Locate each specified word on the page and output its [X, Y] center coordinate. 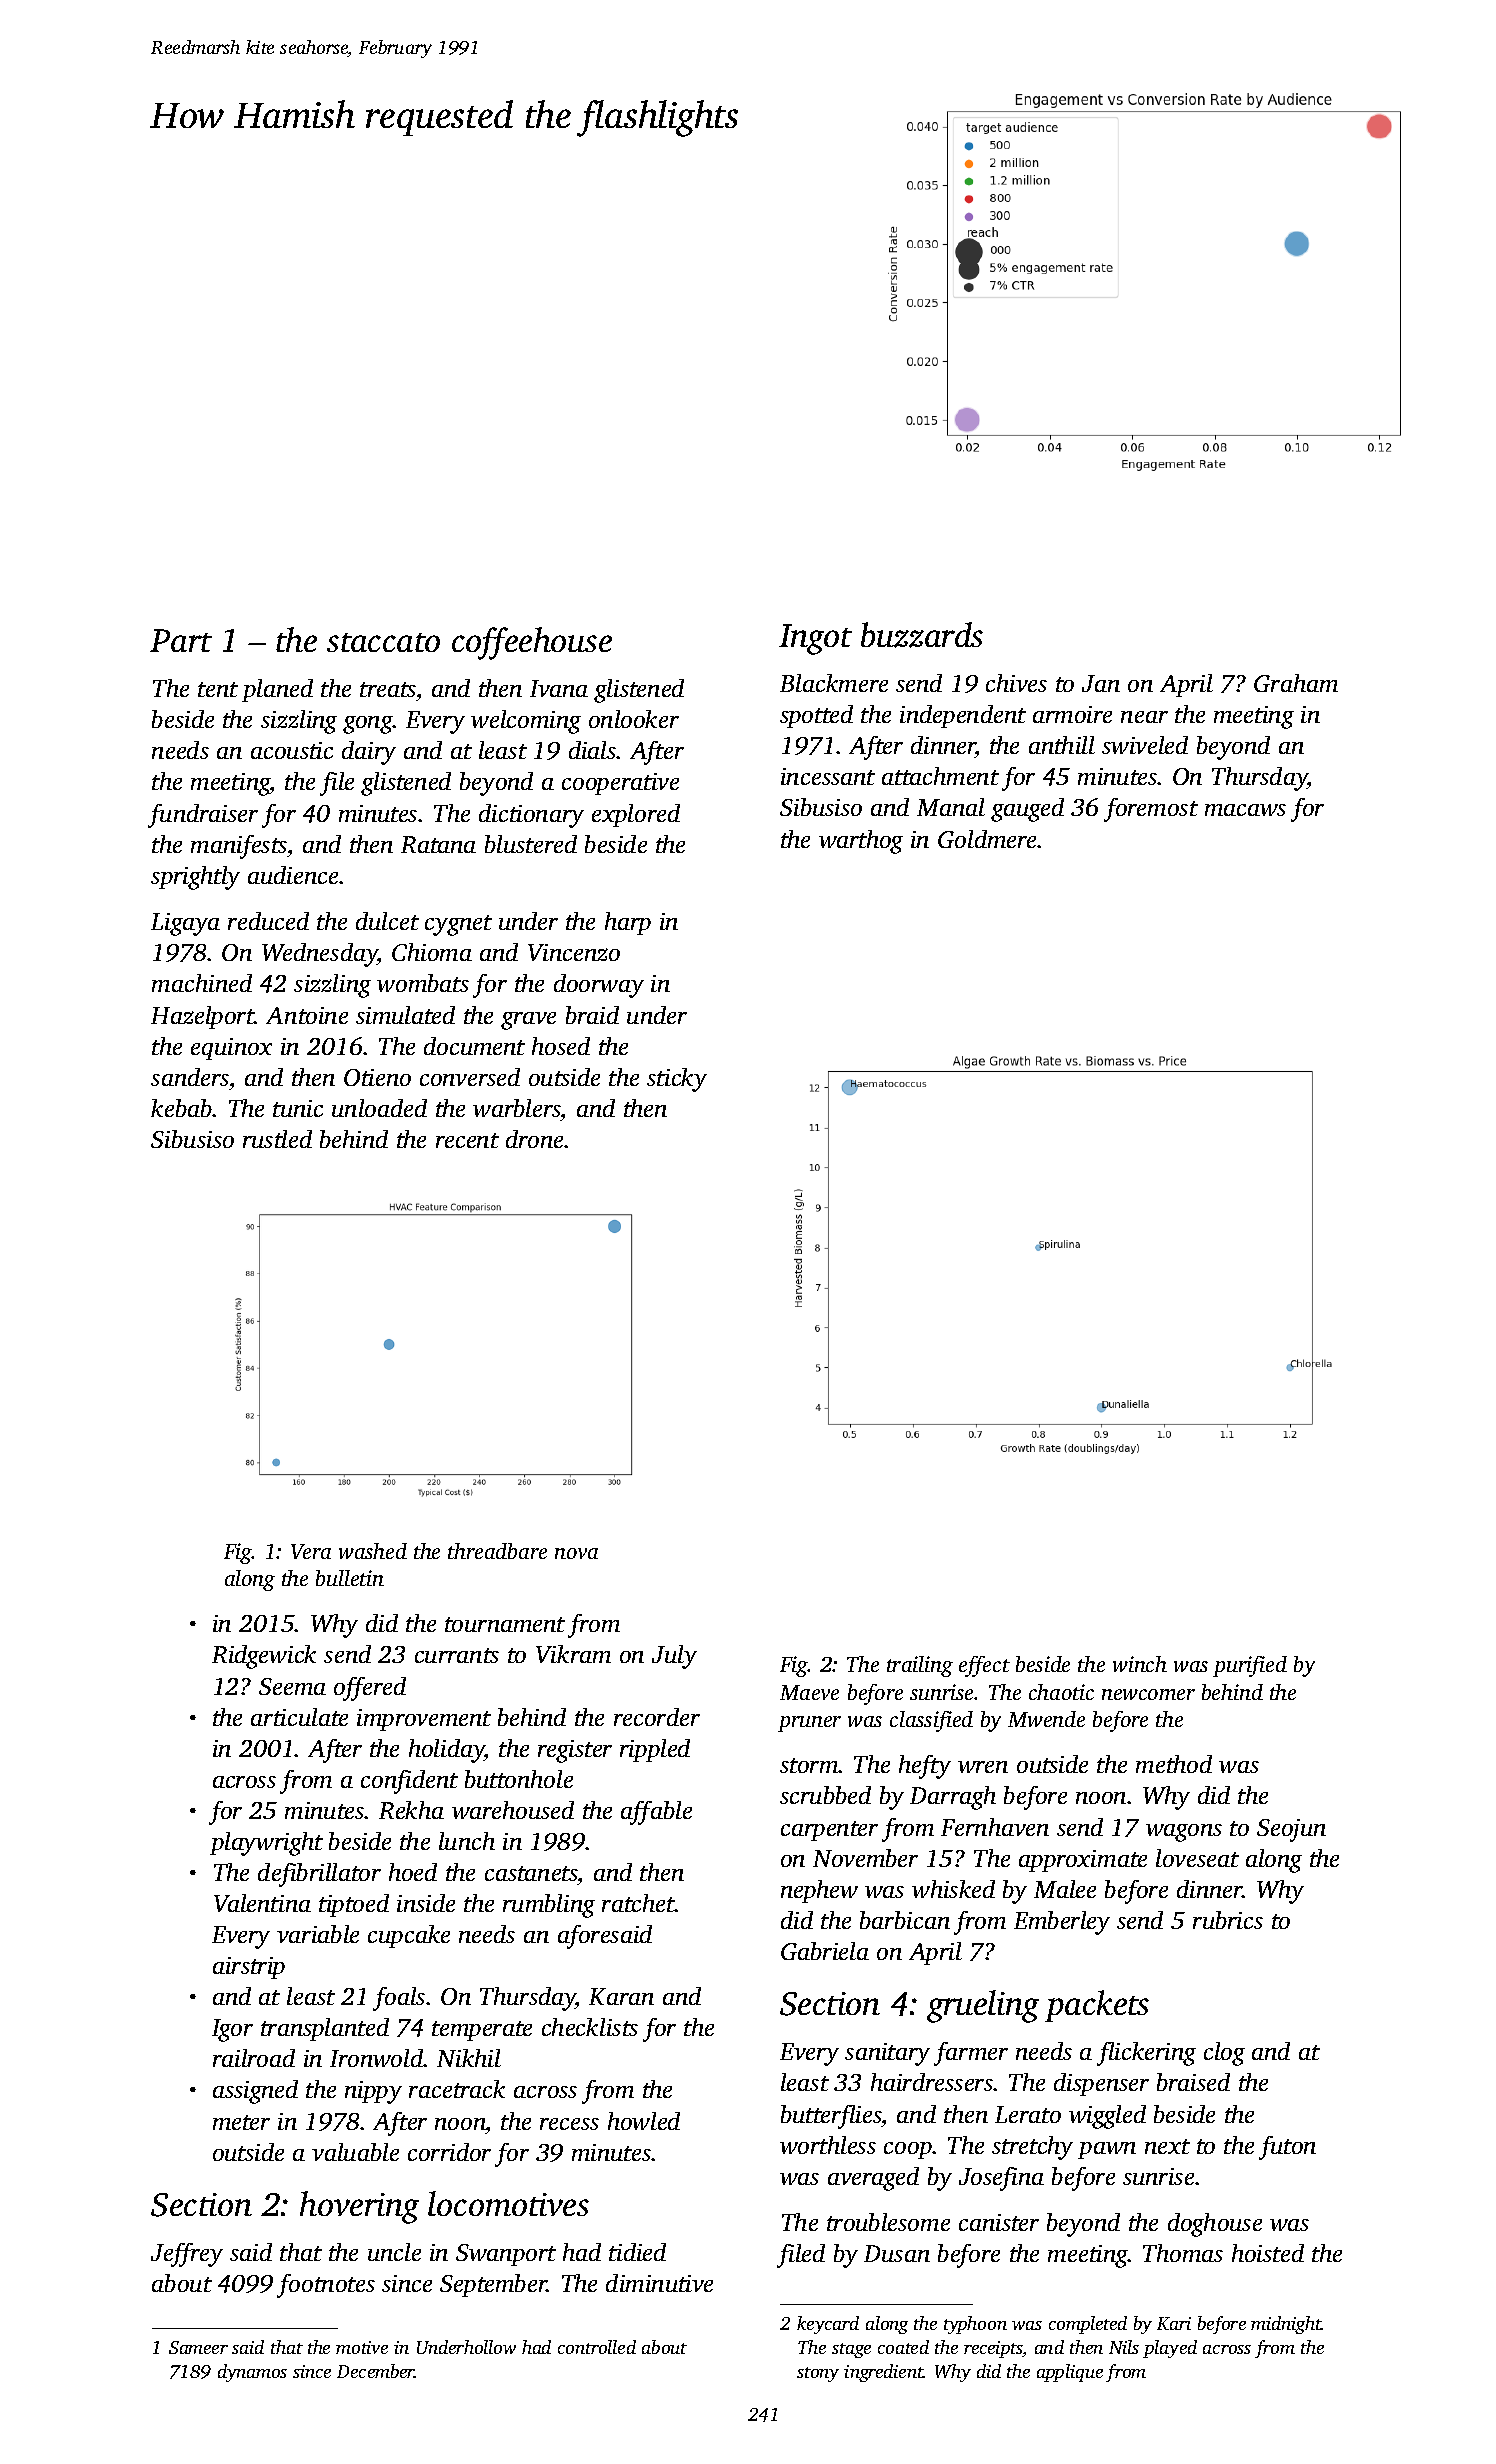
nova [576, 1553]
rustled [277, 1139]
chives [1016, 683]
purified [1250, 1666]
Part [181, 640]
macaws [1245, 810]
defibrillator [319, 1875]
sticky [677, 1080]
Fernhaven [995, 1827]
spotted [816, 716]
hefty [925, 1767]
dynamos [252, 2373]
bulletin [350, 1578]
